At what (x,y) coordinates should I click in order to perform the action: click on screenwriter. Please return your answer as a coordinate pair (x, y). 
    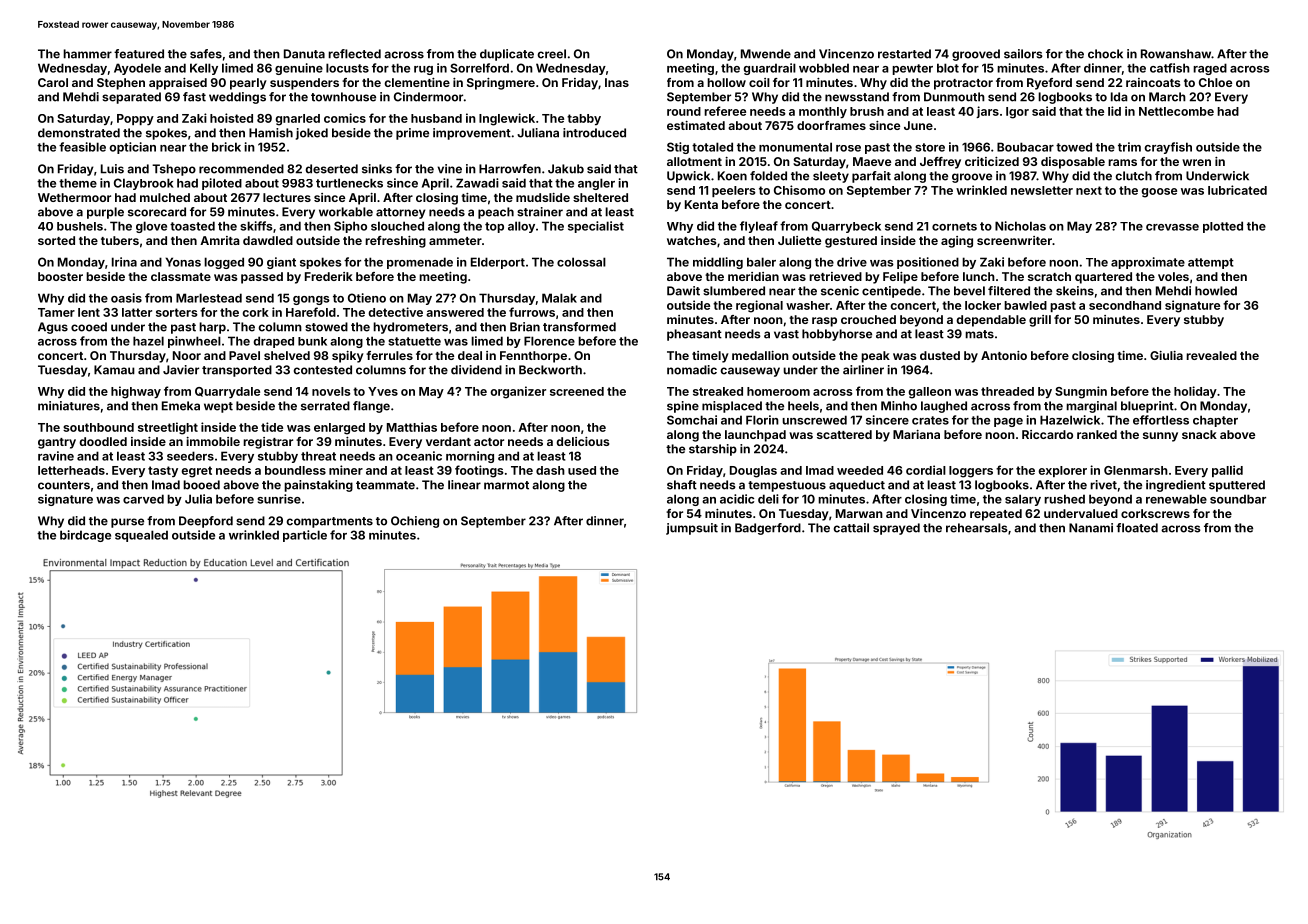
    Looking at the image, I should click on (1014, 240).
